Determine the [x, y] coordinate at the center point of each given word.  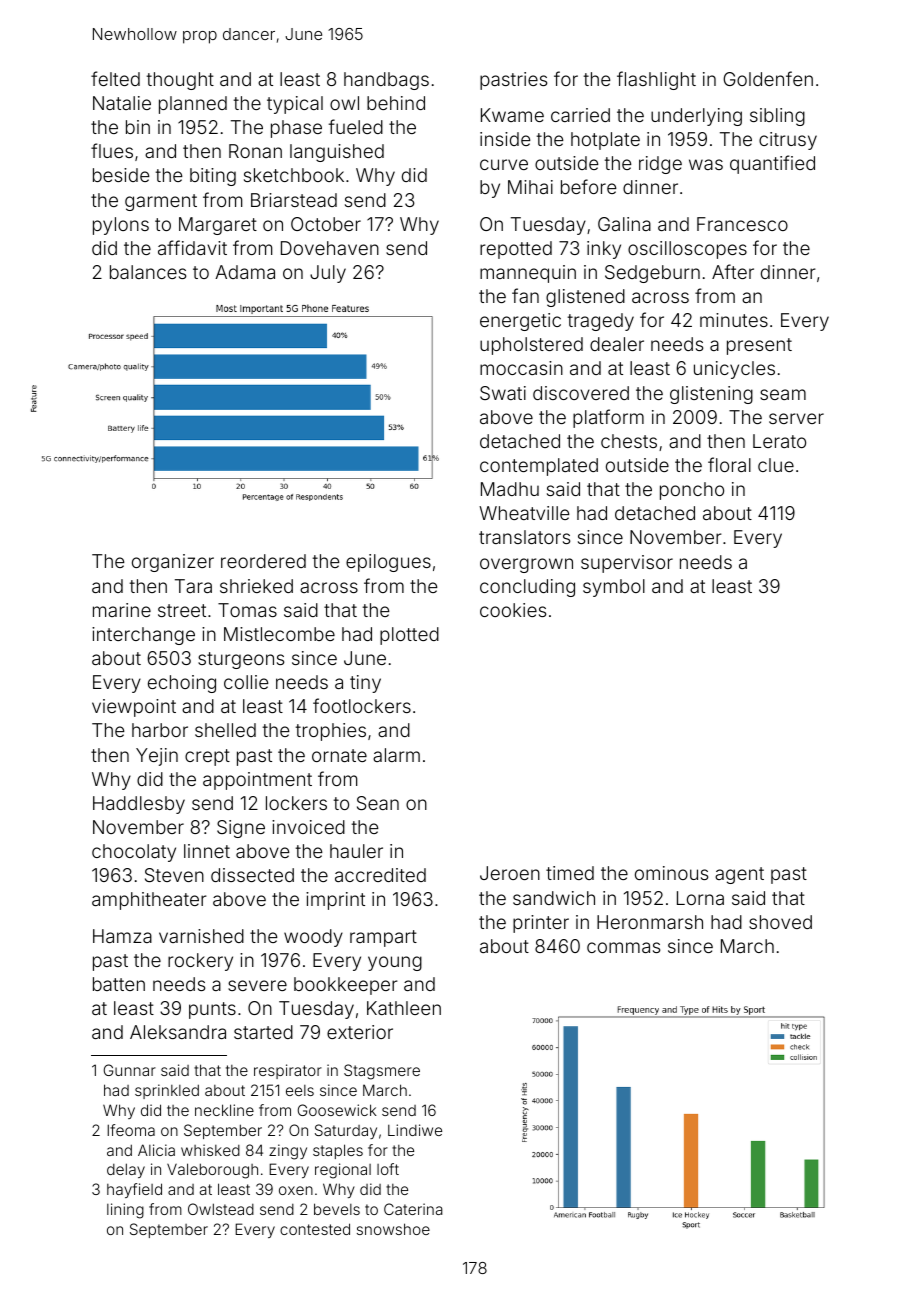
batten [119, 984]
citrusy [788, 141]
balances [148, 272]
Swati [503, 393]
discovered [581, 393]
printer [541, 924]
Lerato [779, 441]
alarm [396, 755]
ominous [671, 873]
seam [783, 394]
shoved [780, 922]
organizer [173, 563]
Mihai [530, 187]
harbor [160, 730]
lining [125, 1211]
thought [180, 81]
